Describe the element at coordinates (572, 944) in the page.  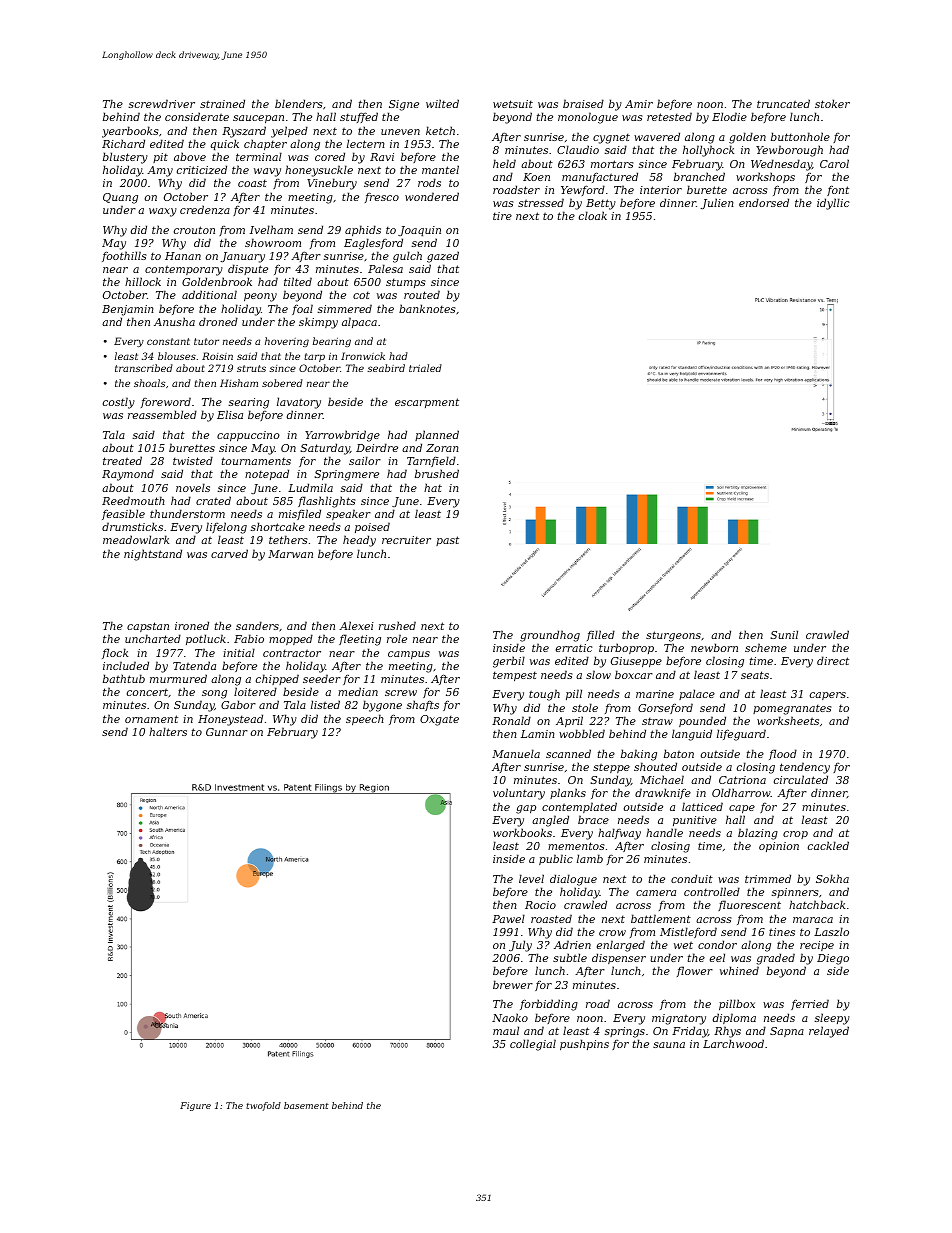
I see `Adrien` at that location.
